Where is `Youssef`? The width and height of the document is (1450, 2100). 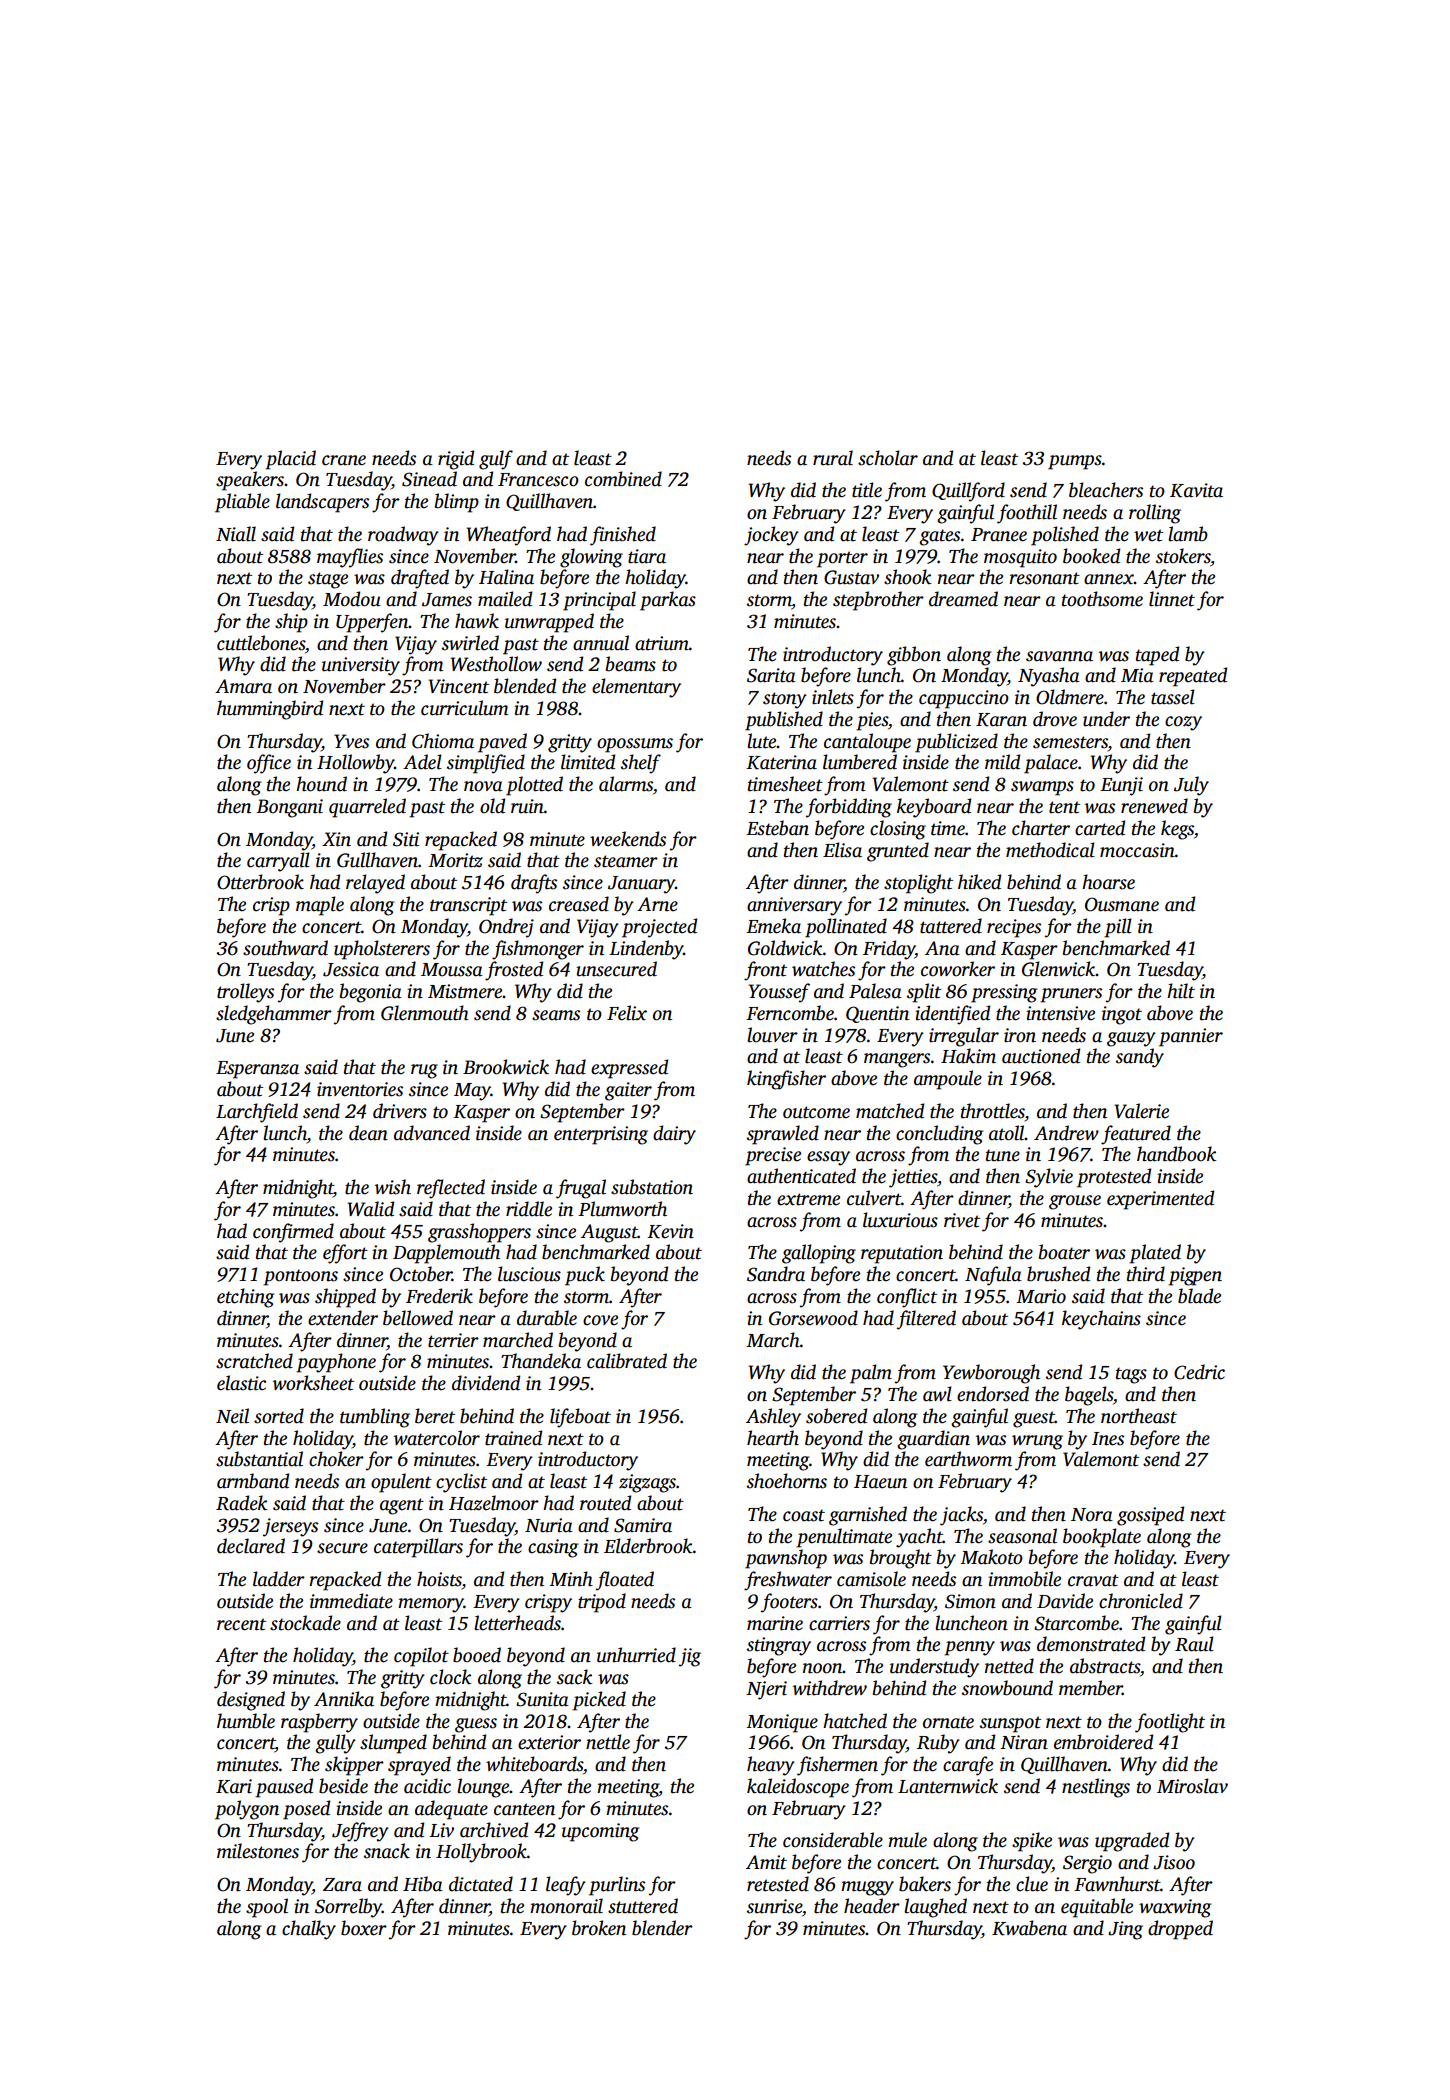 Youssef is located at coordinates (779, 993).
